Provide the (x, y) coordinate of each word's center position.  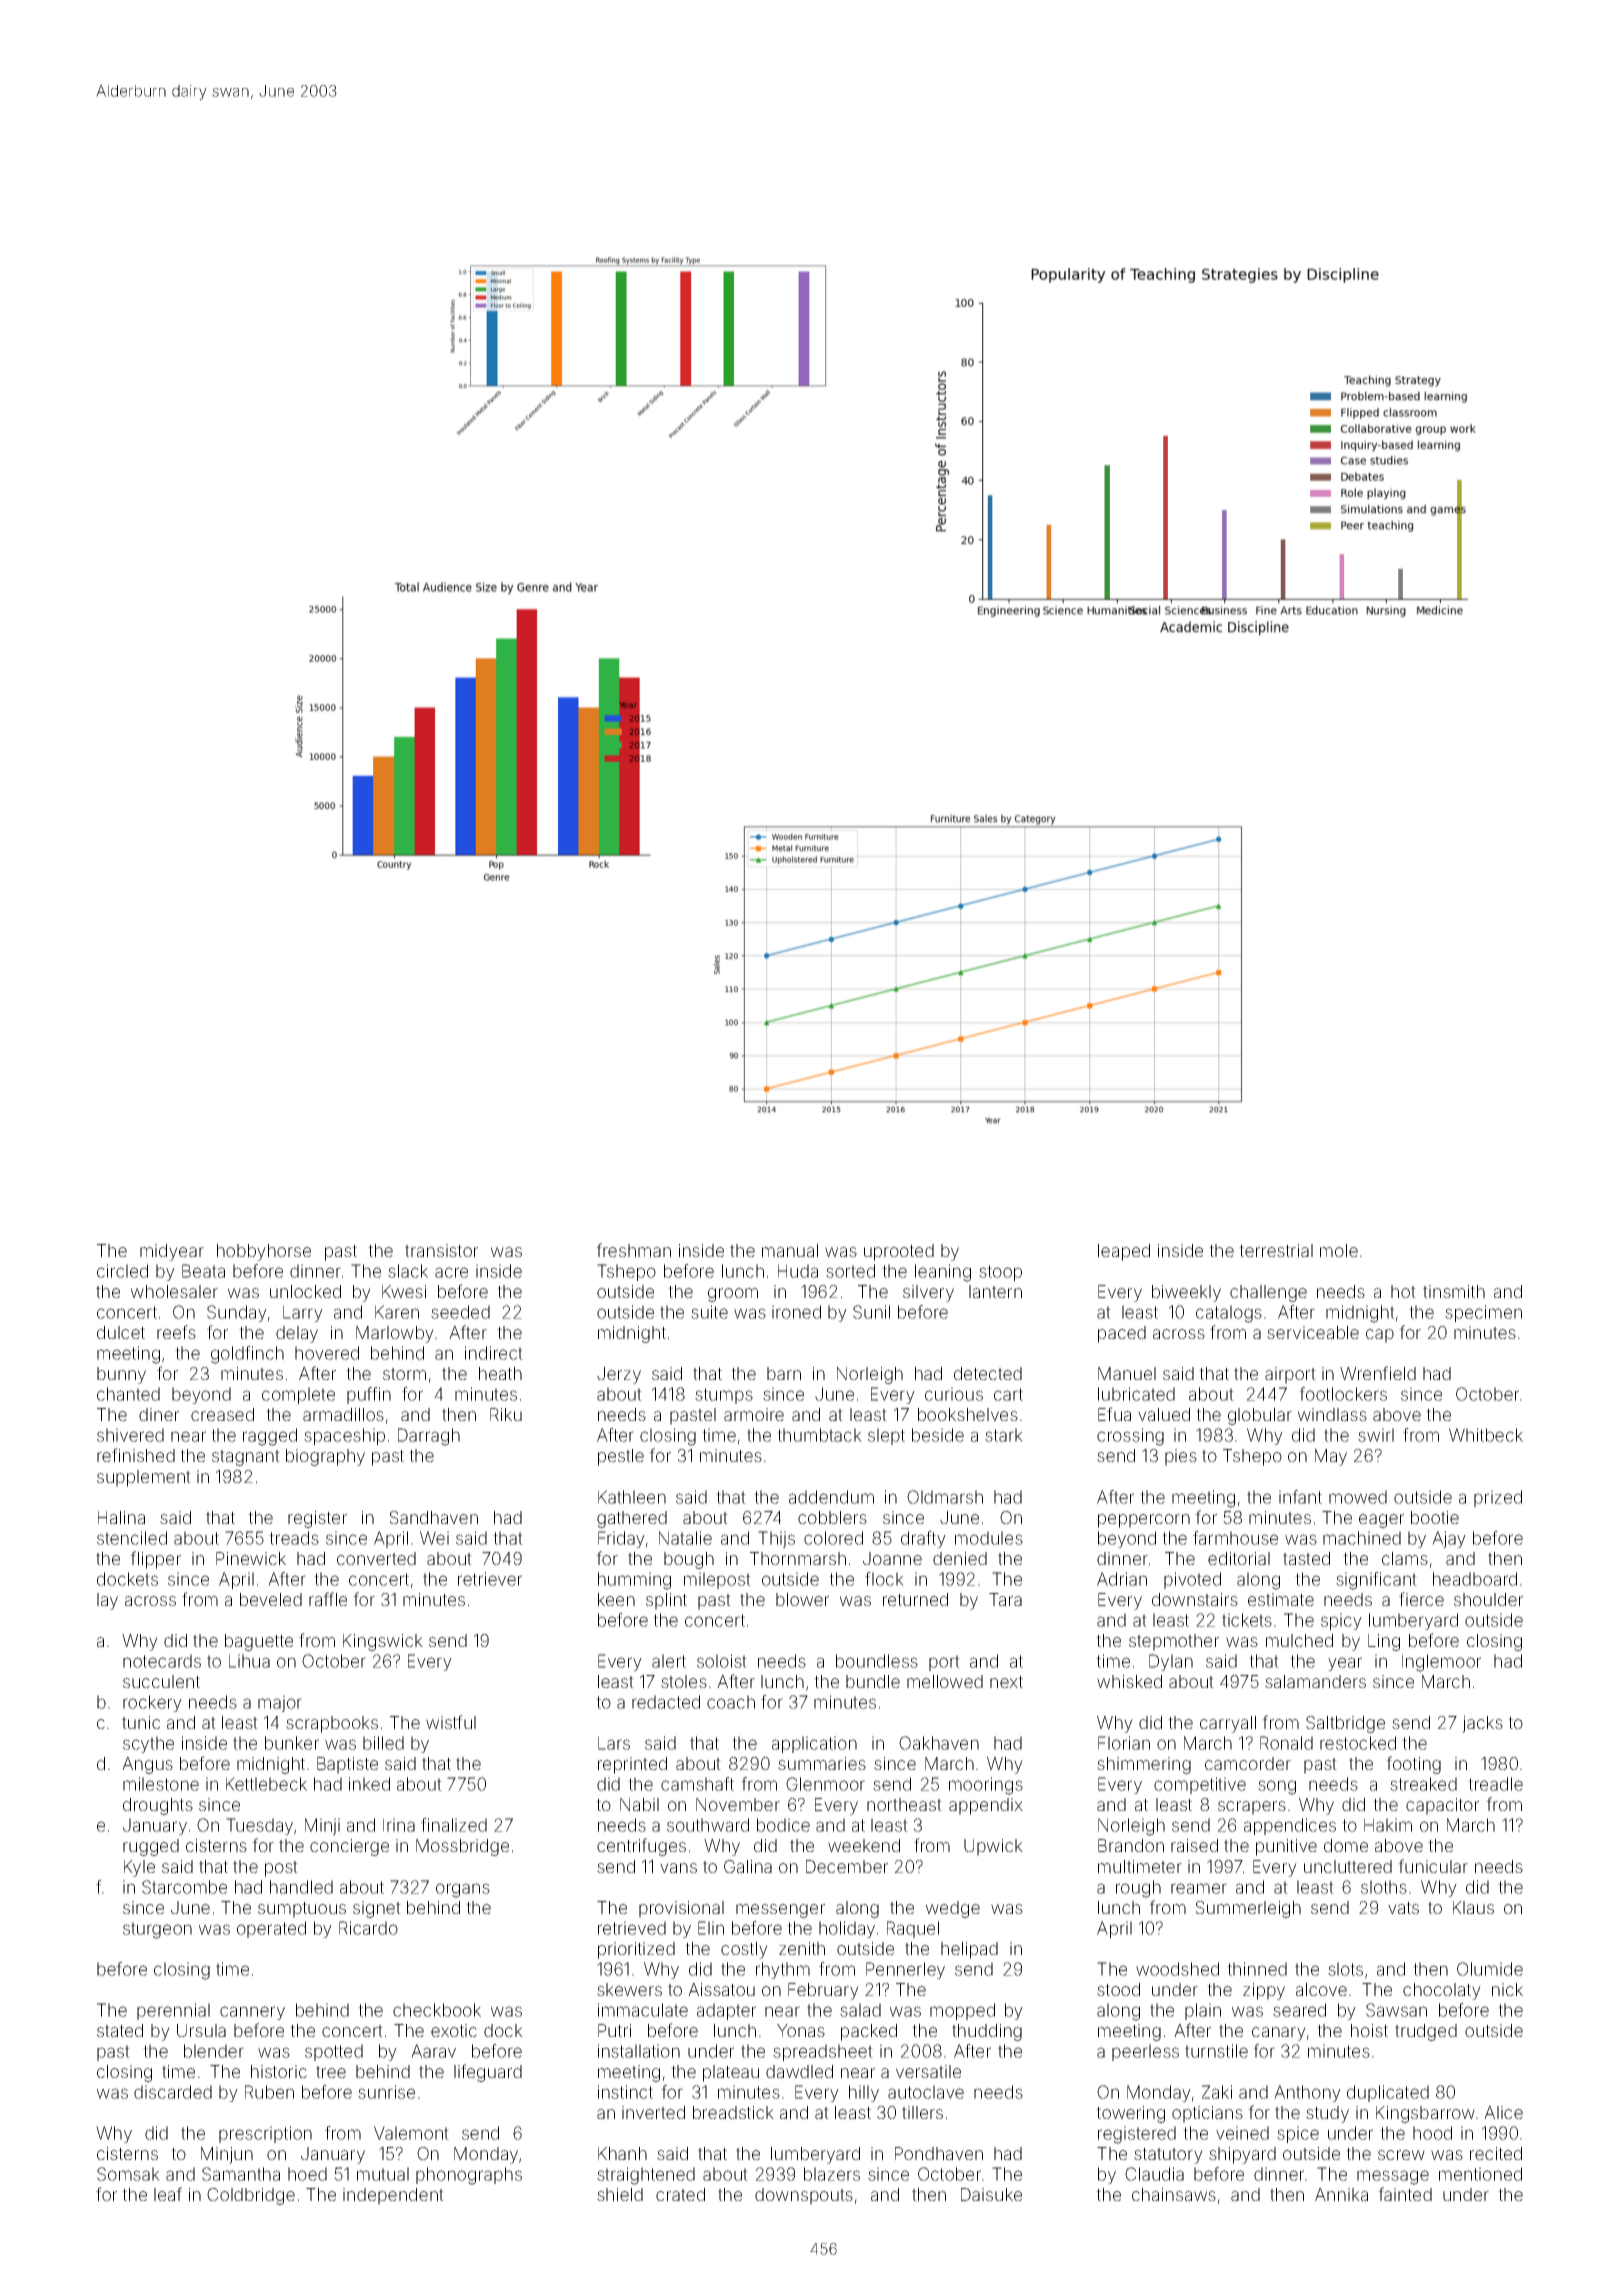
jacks (1482, 1724)
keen (616, 1599)
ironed (796, 1312)
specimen (1483, 1313)
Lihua (249, 1661)
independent (393, 2196)
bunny (121, 1375)
